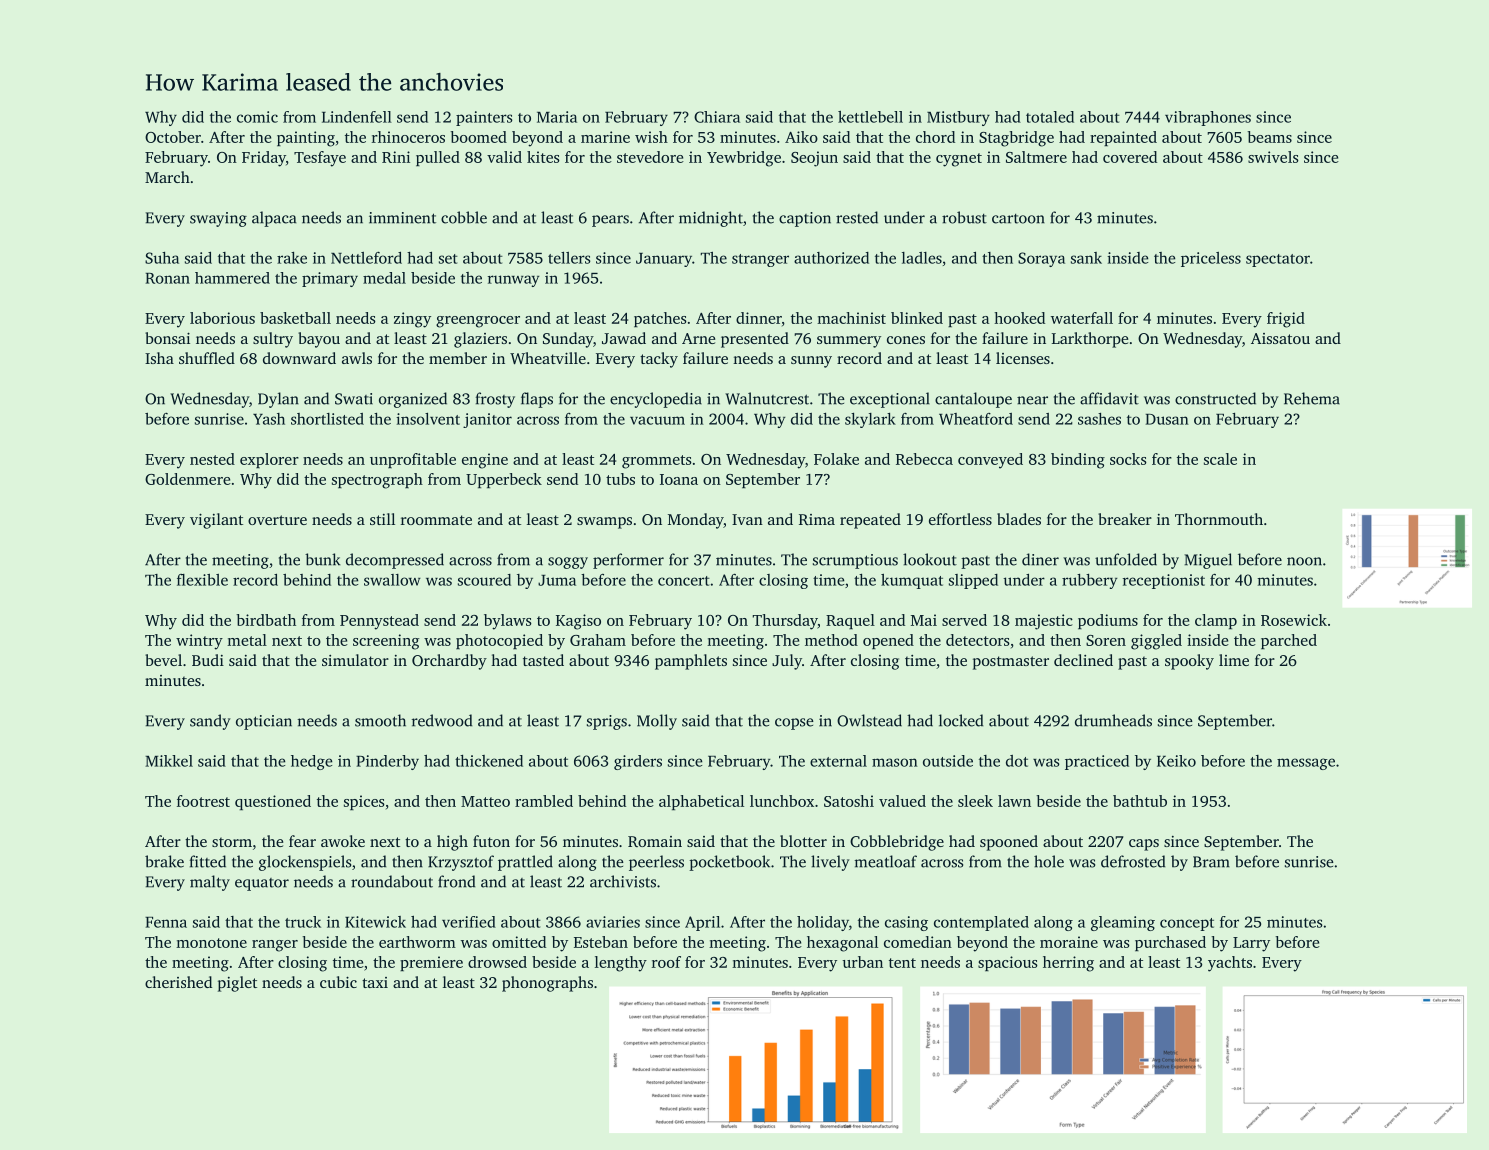  Describe the element at coordinates (320, 159) in the page. I see `Tesfaye` at that location.
